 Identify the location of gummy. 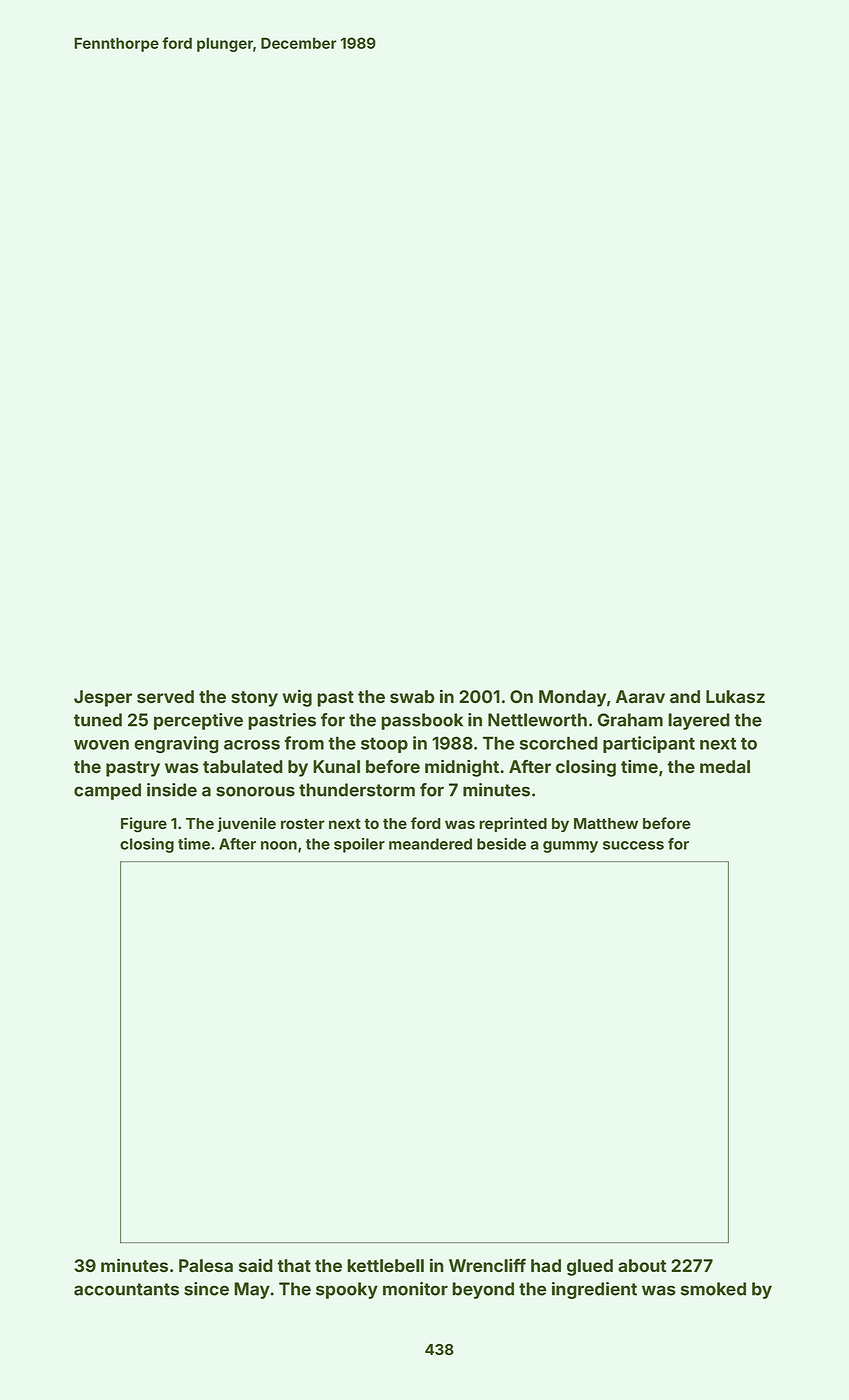
(570, 847).
